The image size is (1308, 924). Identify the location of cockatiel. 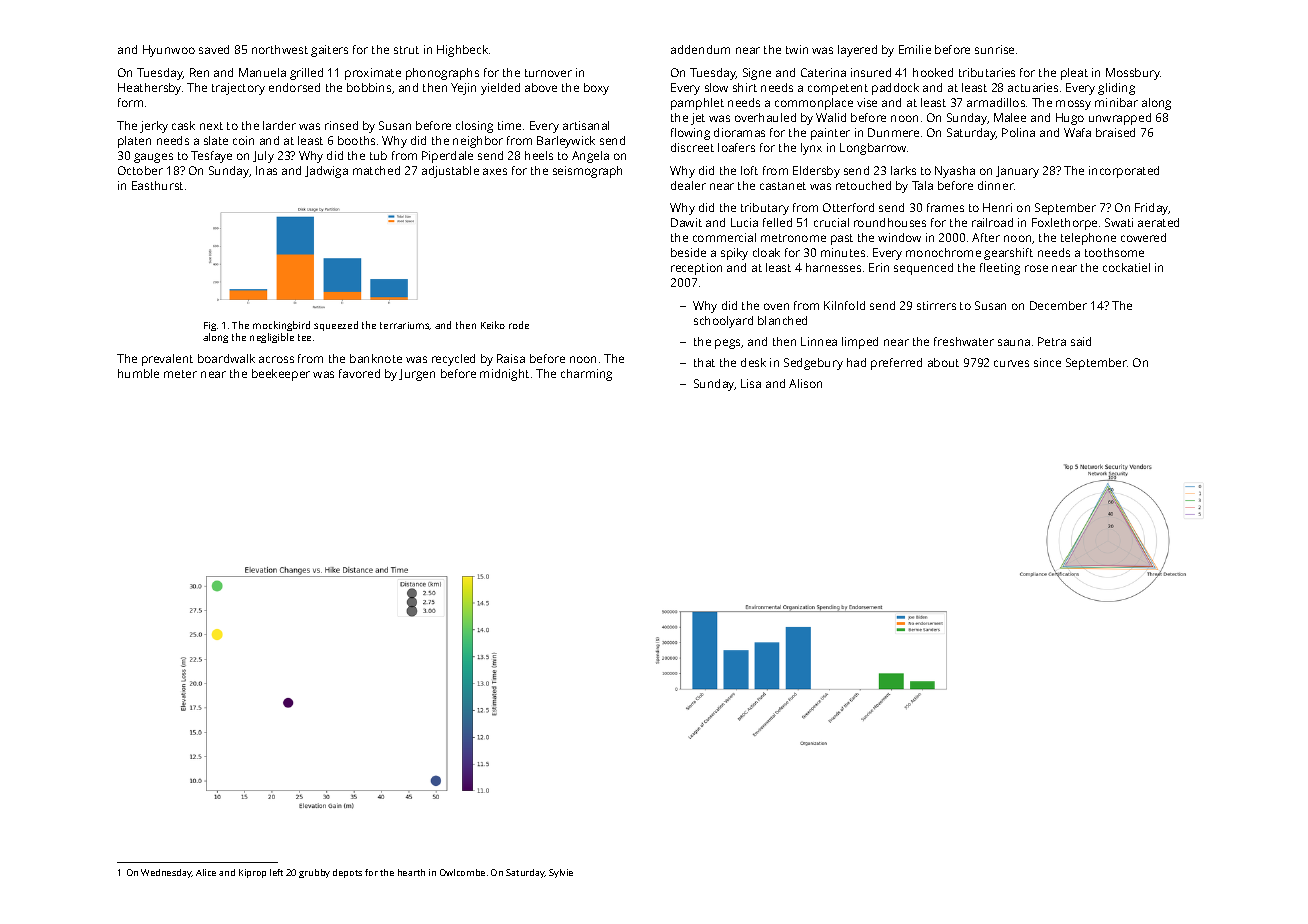
(1126, 267).
